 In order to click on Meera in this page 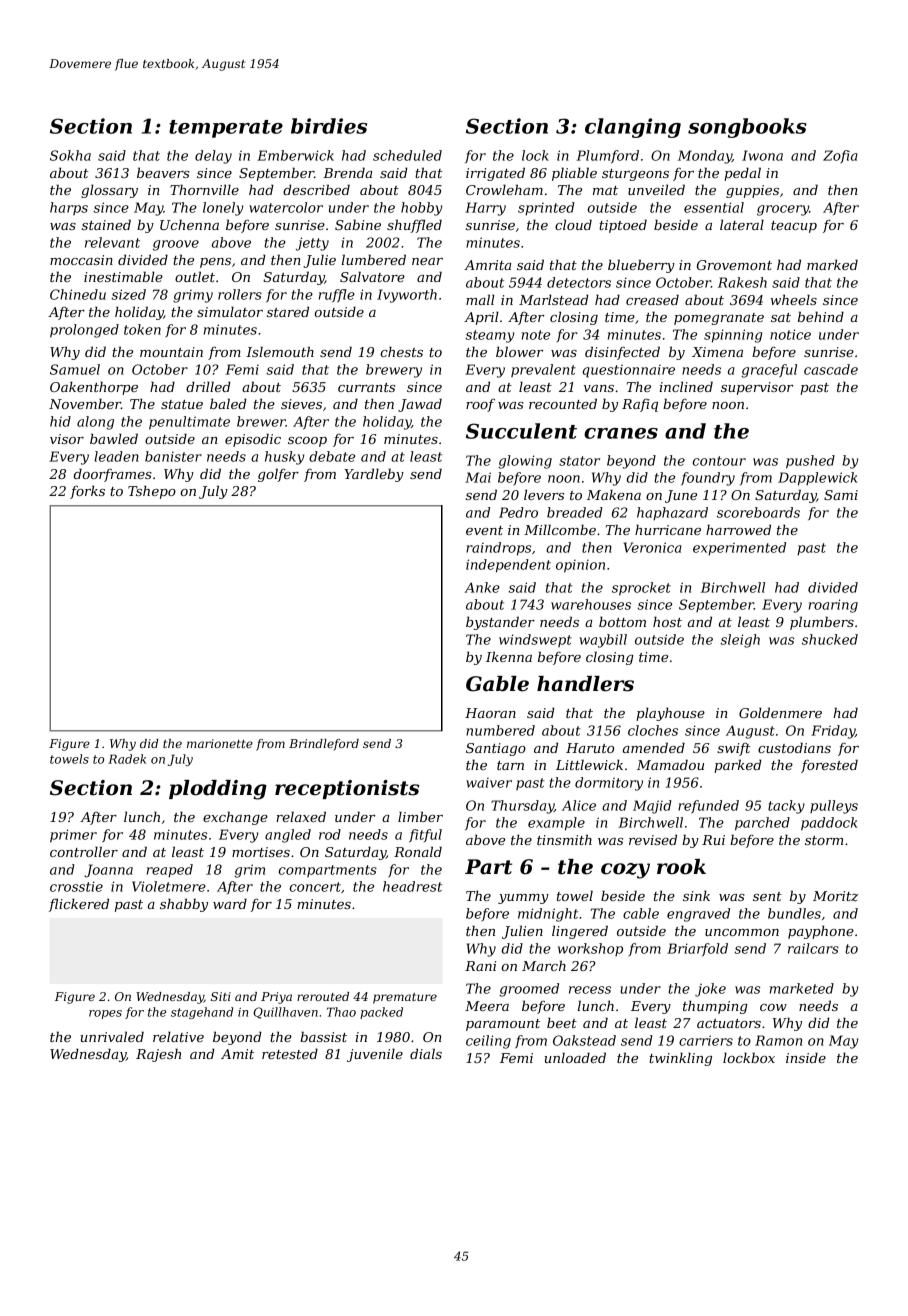, I will do `click(487, 1006)`.
